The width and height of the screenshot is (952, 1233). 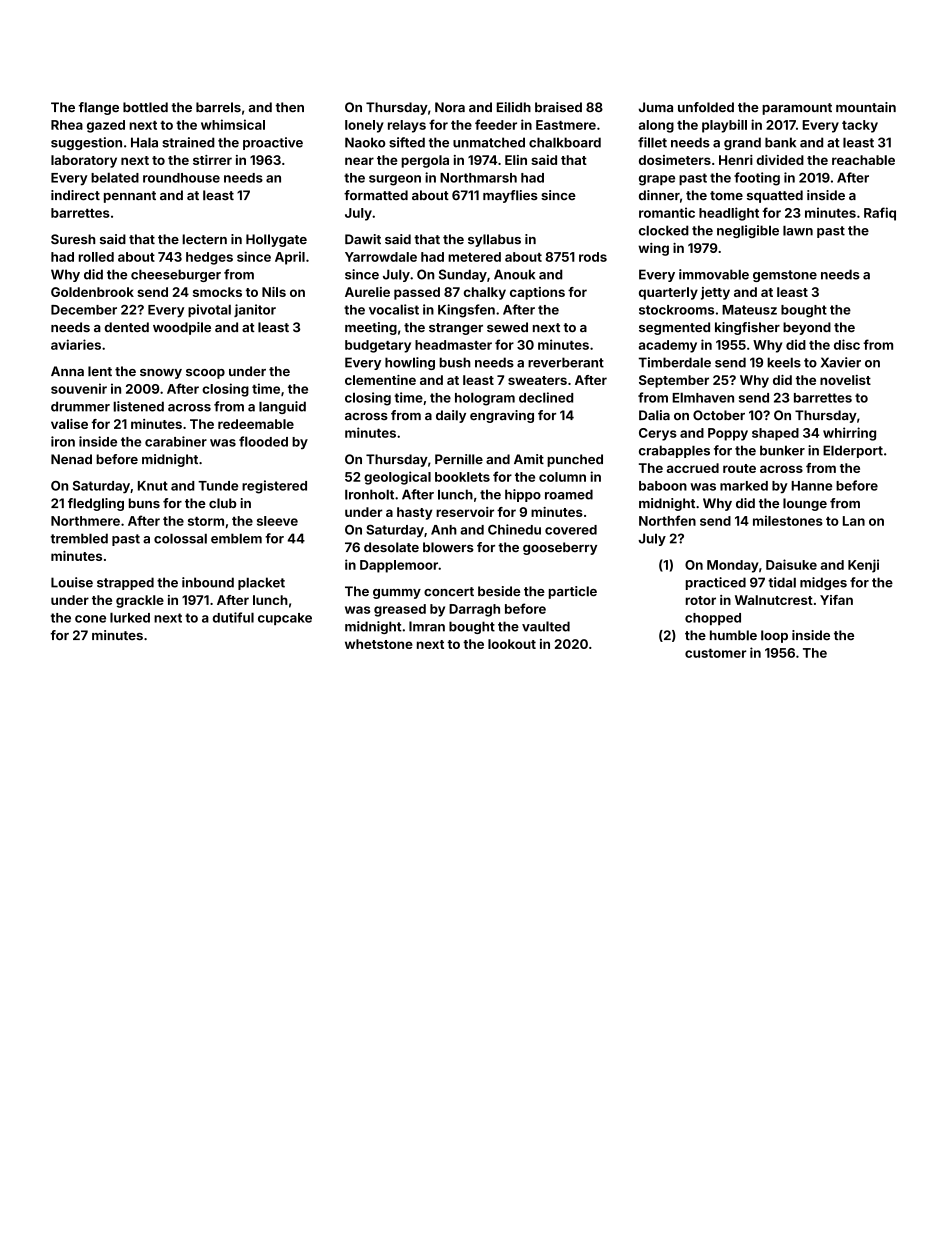 What do you see at coordinates (84, 161) in the screenshot?
I see `laboratory` at bounding box center [84, 161].
